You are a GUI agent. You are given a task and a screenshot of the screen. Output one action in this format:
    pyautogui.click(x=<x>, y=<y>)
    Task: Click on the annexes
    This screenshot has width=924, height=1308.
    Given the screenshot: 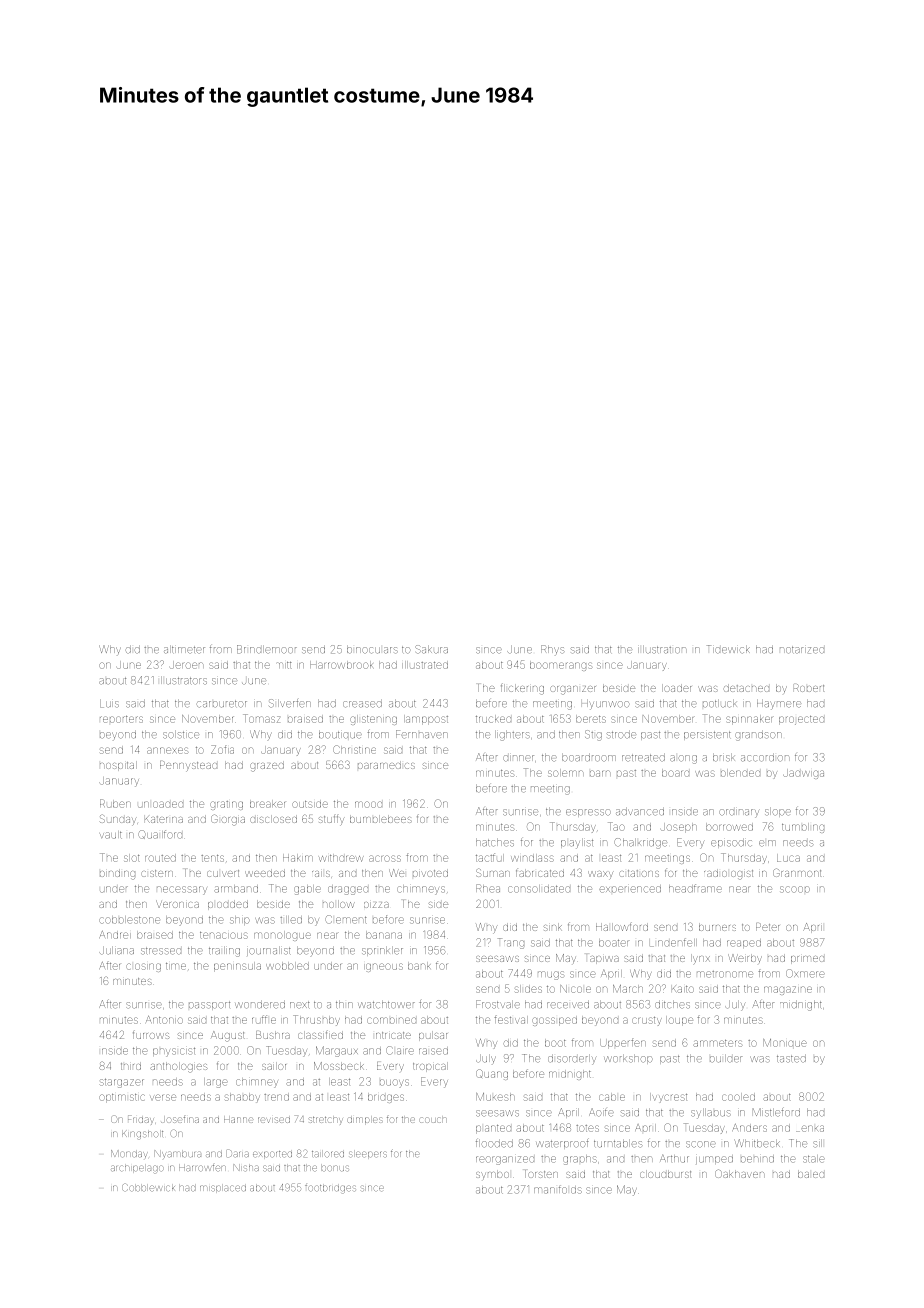 What is the action you would take?
    pyautogui.click(x=167, y=750)
